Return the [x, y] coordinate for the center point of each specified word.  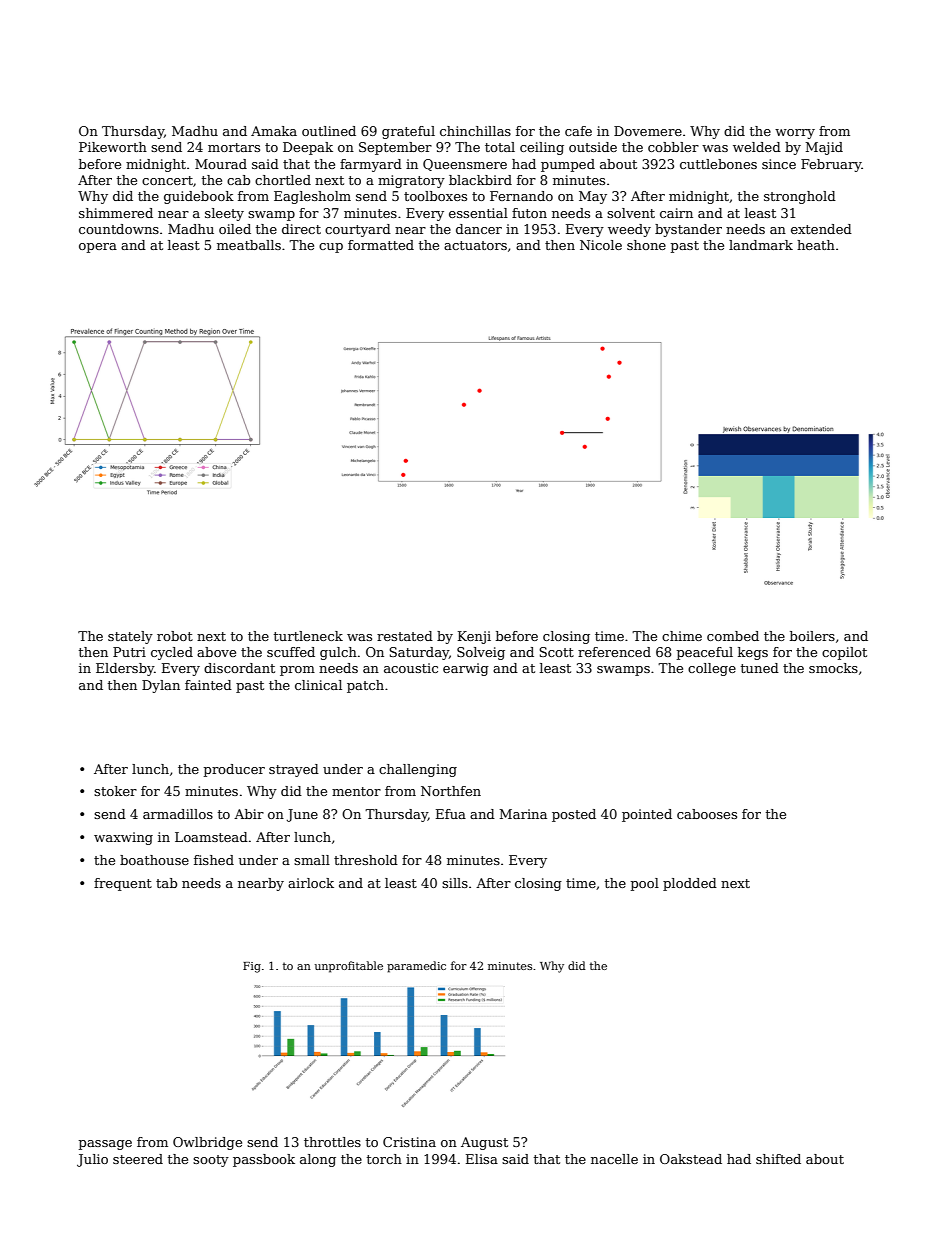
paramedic [416, 967]
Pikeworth [113, 147]
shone [646, 245]
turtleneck [308, 636]
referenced [614, 652]
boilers [812, 636]
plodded [690, 884]
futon [529, 213]
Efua [451, 814]
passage [105, 1145]
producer [234, 770]
